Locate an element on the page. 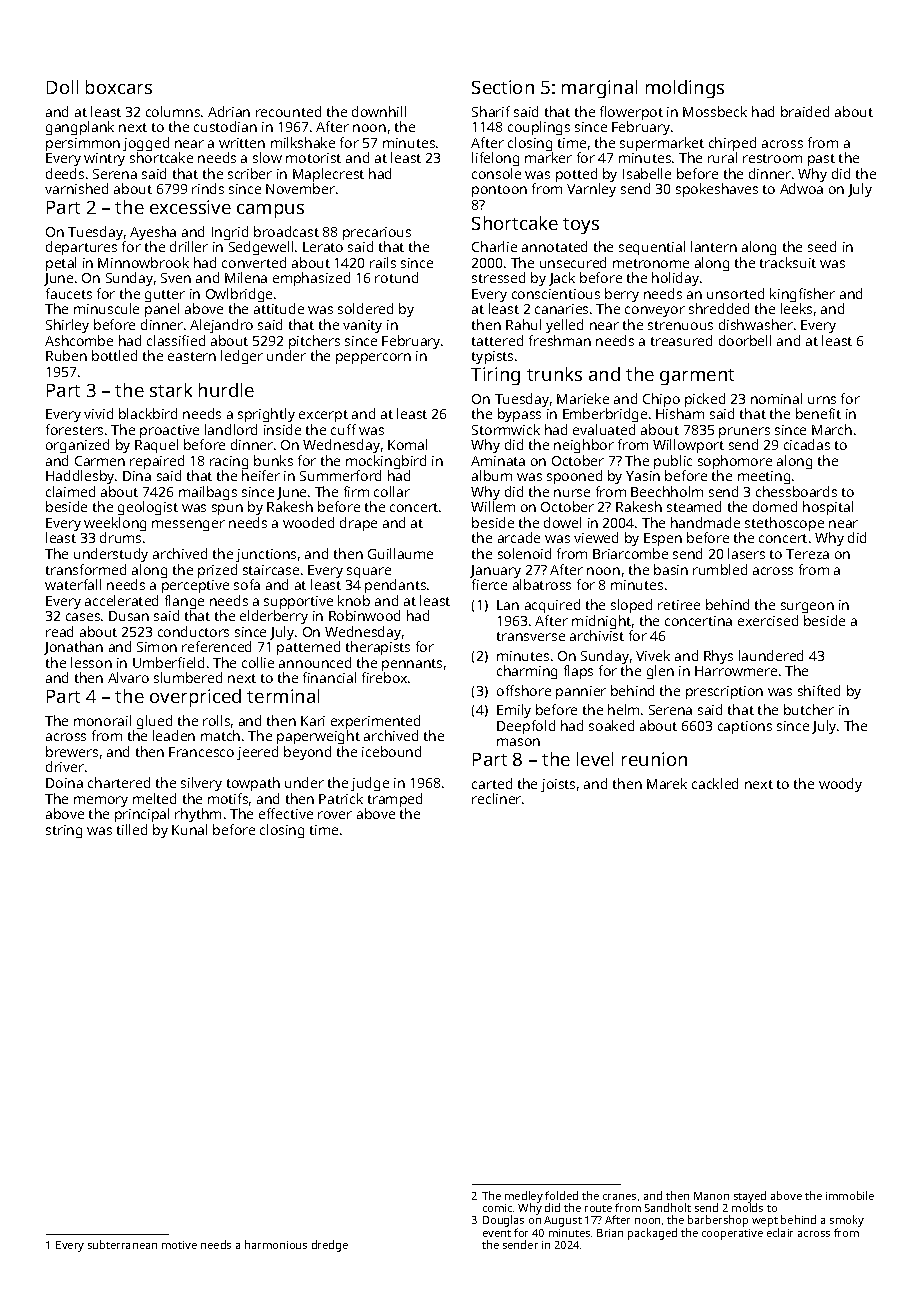 The image size is (924, 1308). Carmen is located at coordinates (100, 461).
